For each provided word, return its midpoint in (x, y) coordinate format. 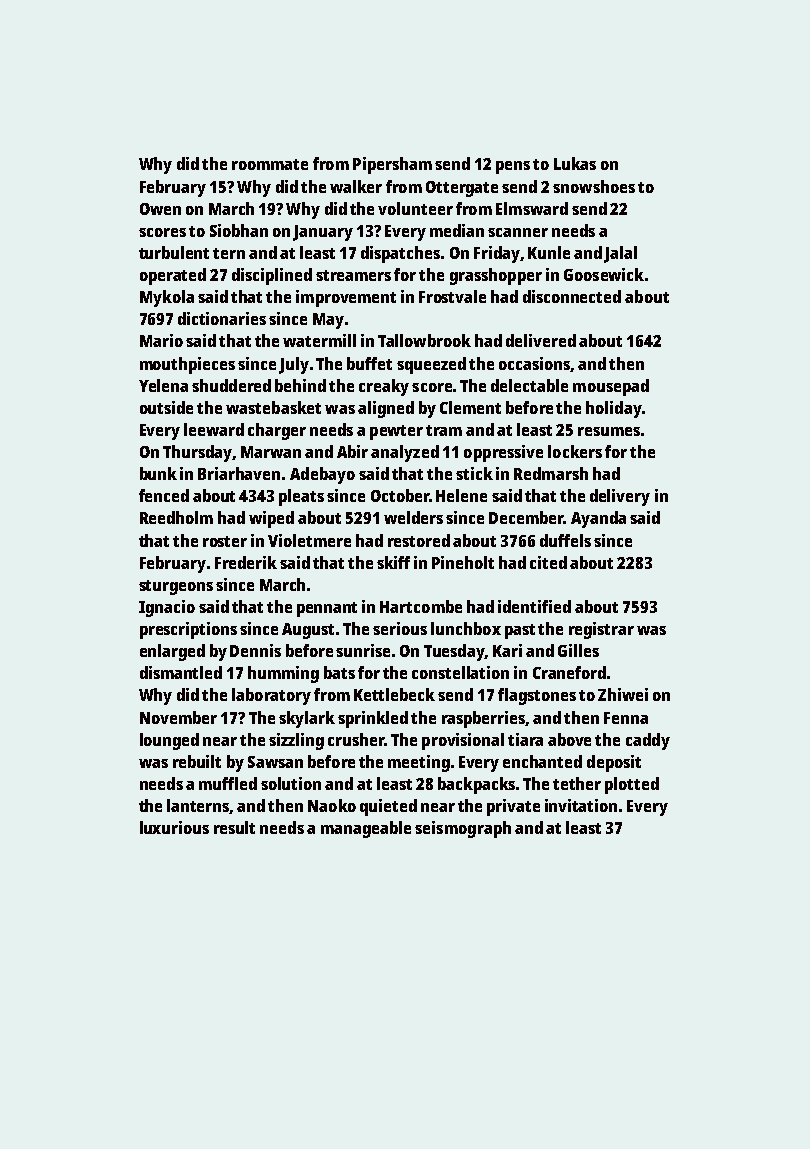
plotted (632, 785)
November (178, 717)
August (308, 631)
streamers (353, 275)
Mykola (167, 298)
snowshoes (594, 186)
